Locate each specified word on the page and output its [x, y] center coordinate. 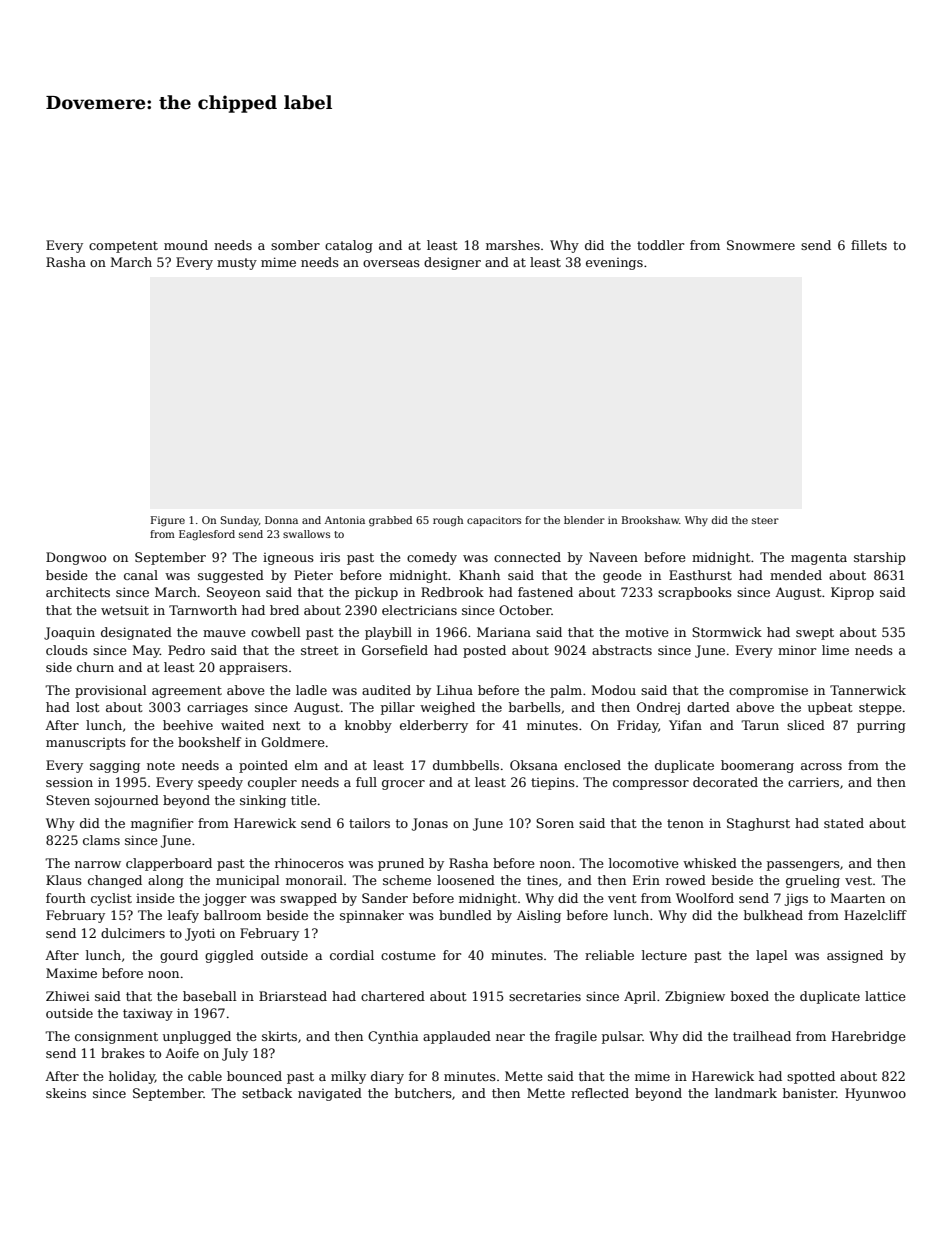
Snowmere [761, 245]
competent [123, 247]
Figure [168, 521]
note [161, 765]
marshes [513, 245]
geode [622, 576]
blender [584, 520]
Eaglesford [207, 535]
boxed [750, 996]
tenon [685, 823]
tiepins [553, 784]
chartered [393, 996]
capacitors [494, 521]
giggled [229, 956]
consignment [116, 1037]
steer [765, 520]
